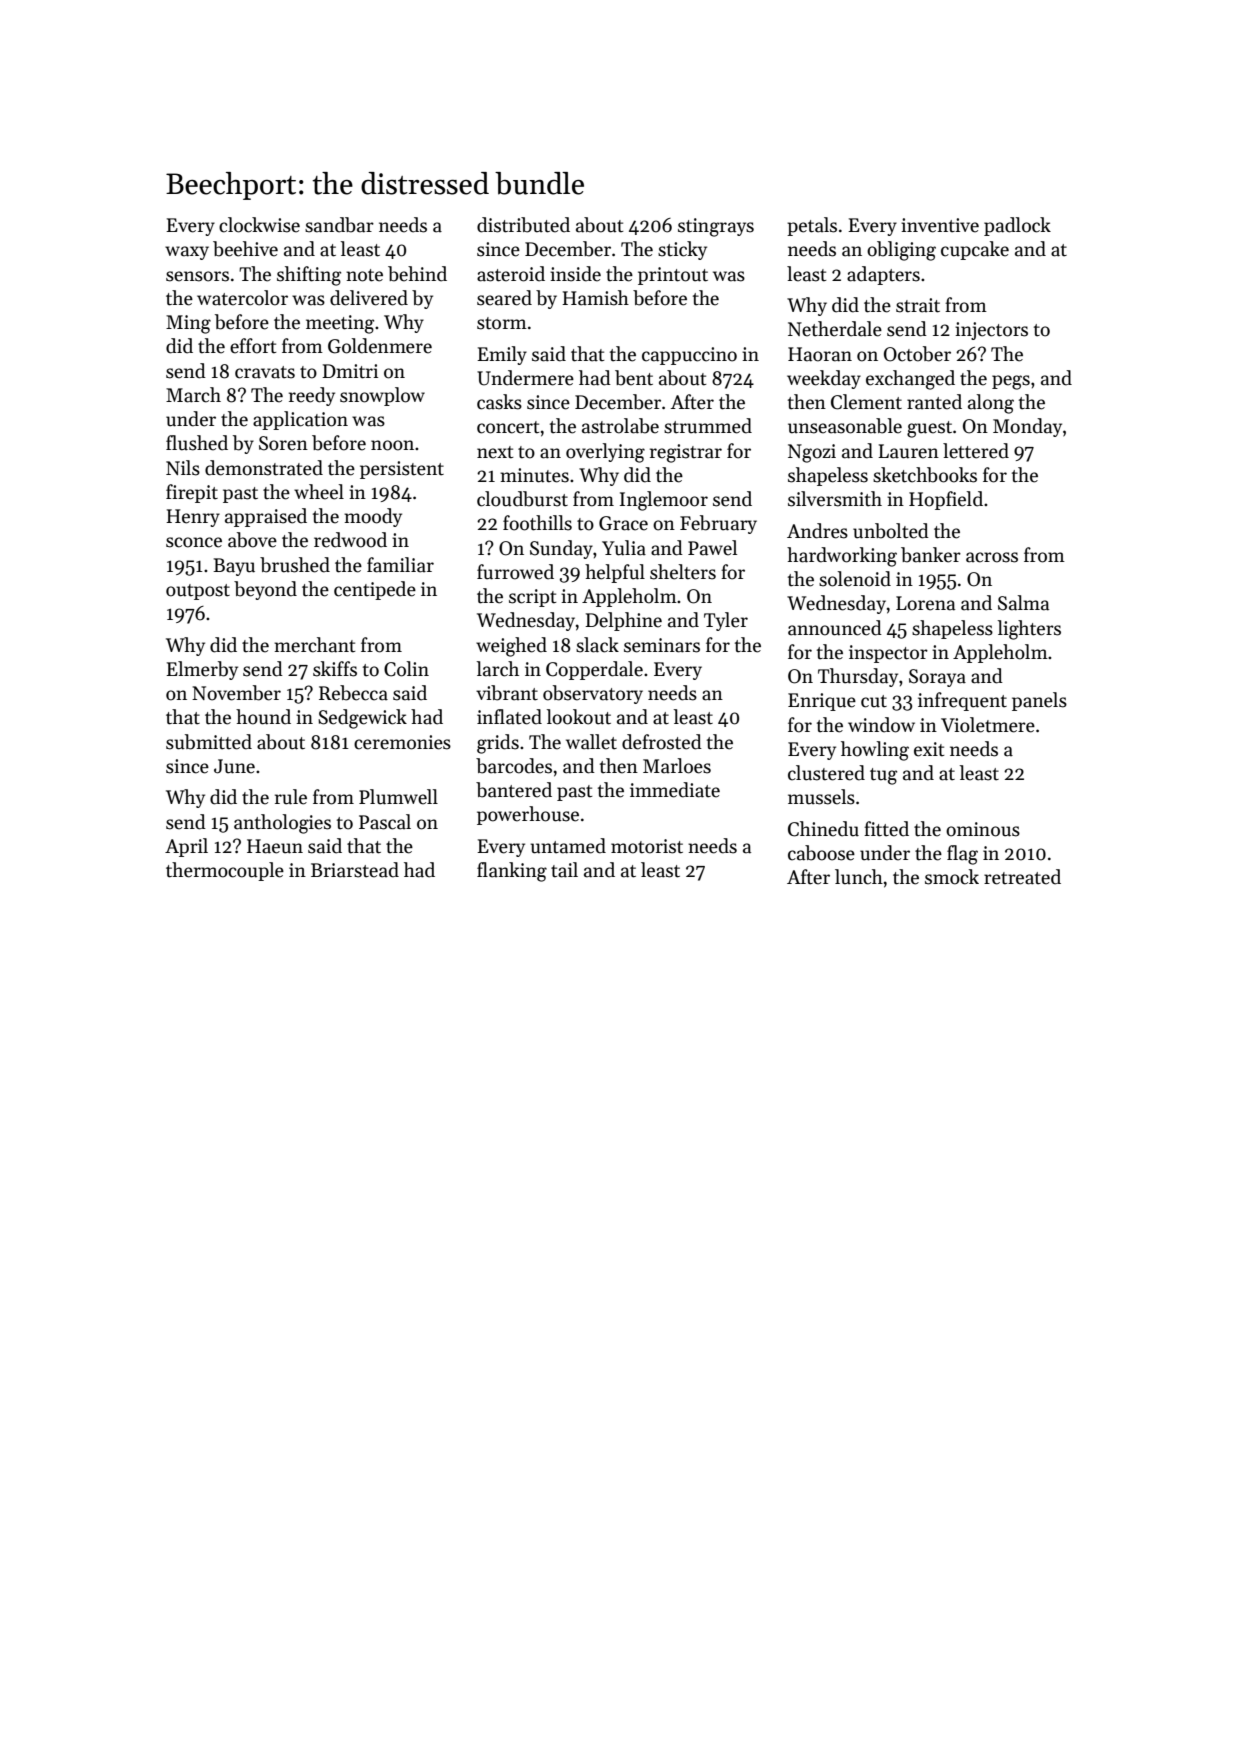 This screenshot has height=1752, width=1239. What do you see at coordinates (225, 871) in the screenshot?
I see `thermocouple` at bounding box center [225, 871].
